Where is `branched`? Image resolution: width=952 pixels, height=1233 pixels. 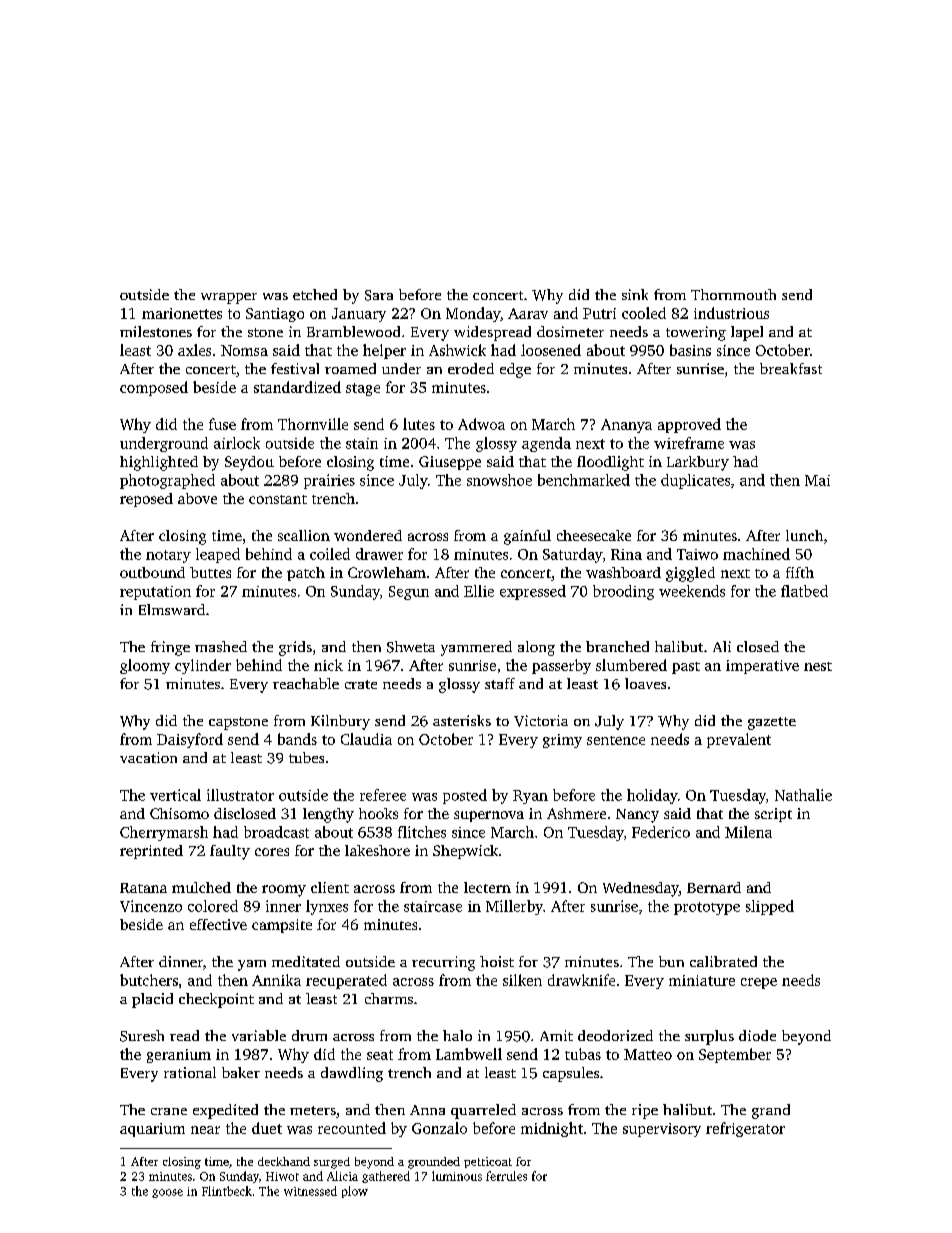 branched is located at coordinates (617, 646).
